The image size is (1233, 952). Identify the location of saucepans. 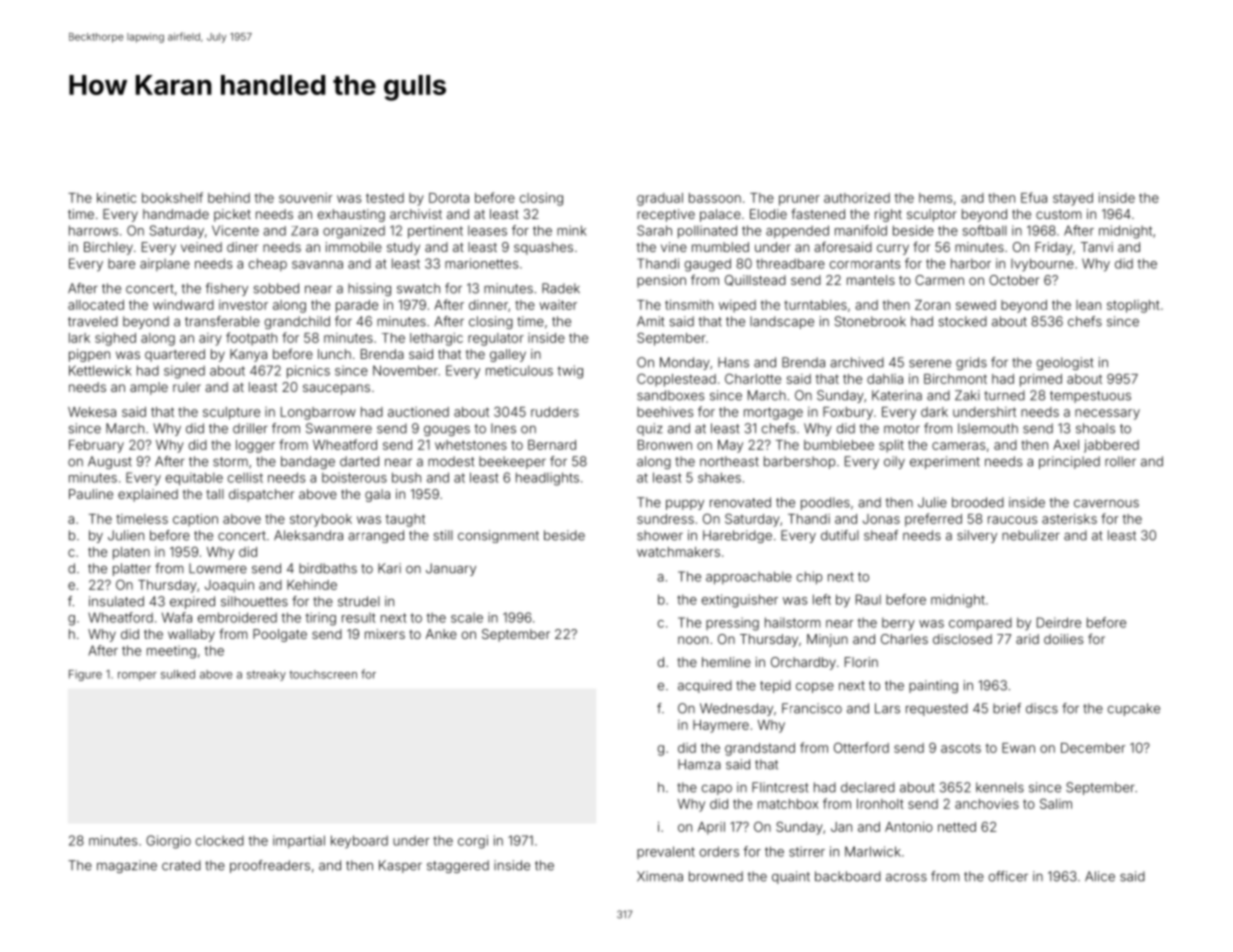
(336, 389).
